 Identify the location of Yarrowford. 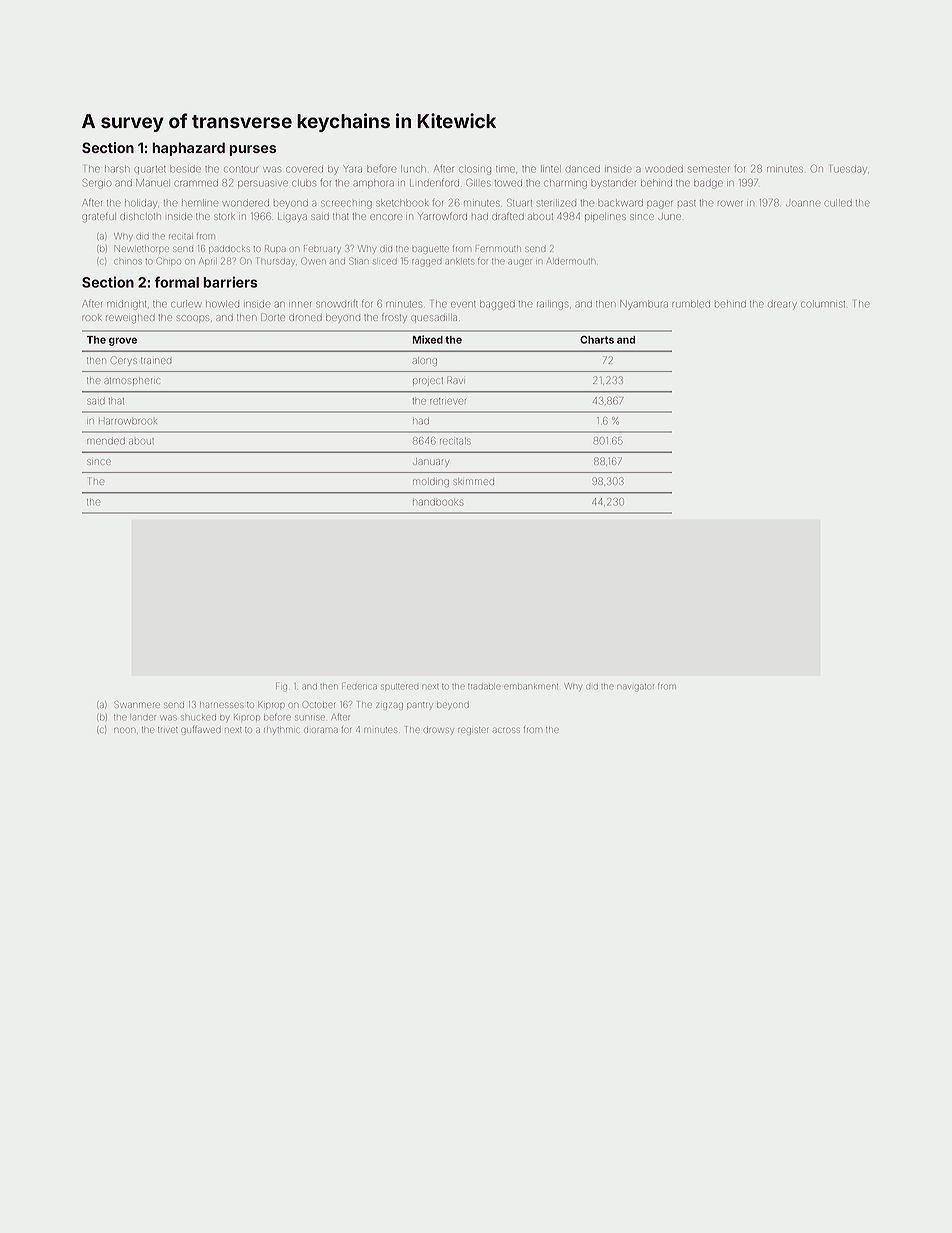
(442, 216).
